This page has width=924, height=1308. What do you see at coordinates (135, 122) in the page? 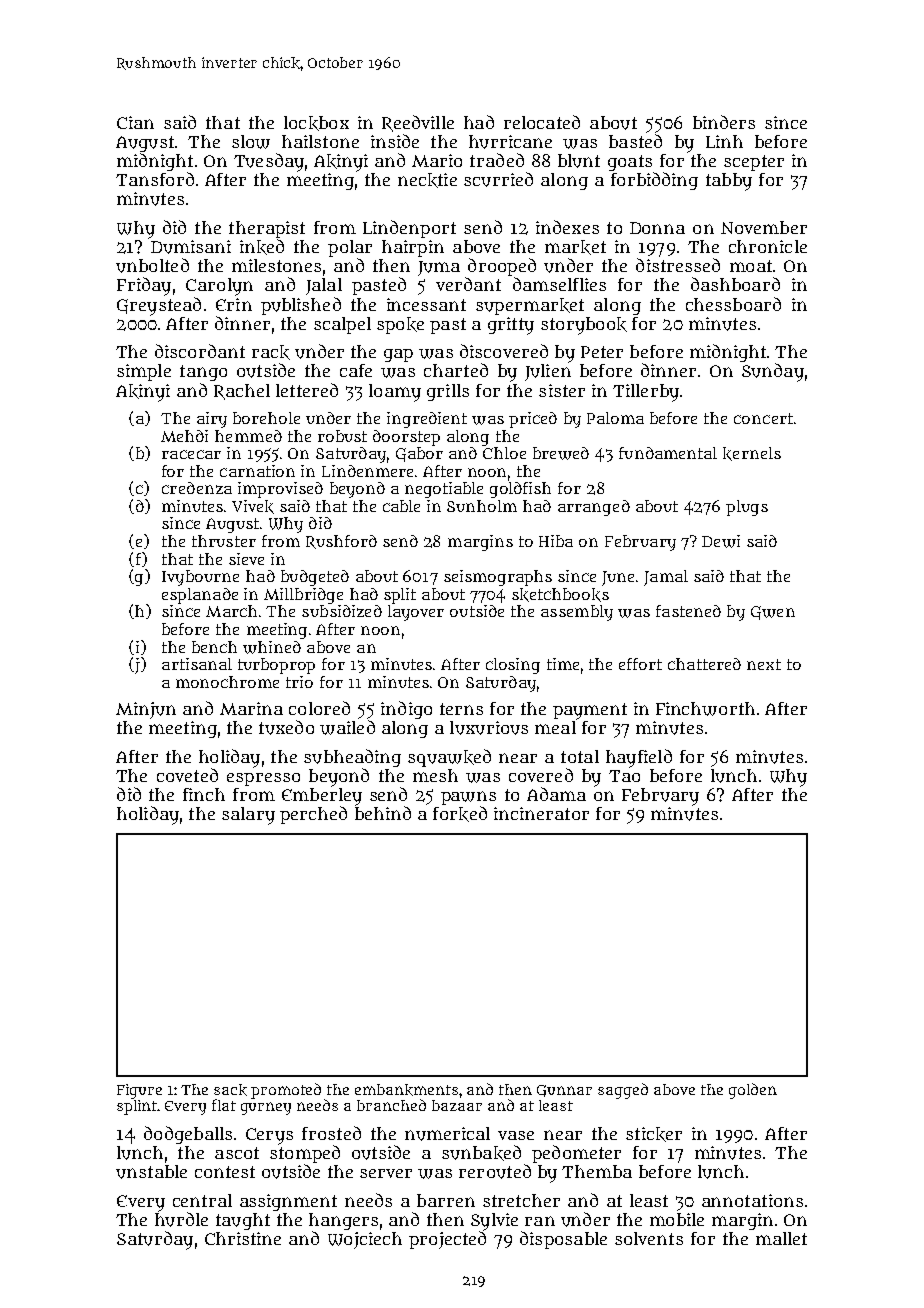
I see `Cian` at bounding box center [135, 122].
